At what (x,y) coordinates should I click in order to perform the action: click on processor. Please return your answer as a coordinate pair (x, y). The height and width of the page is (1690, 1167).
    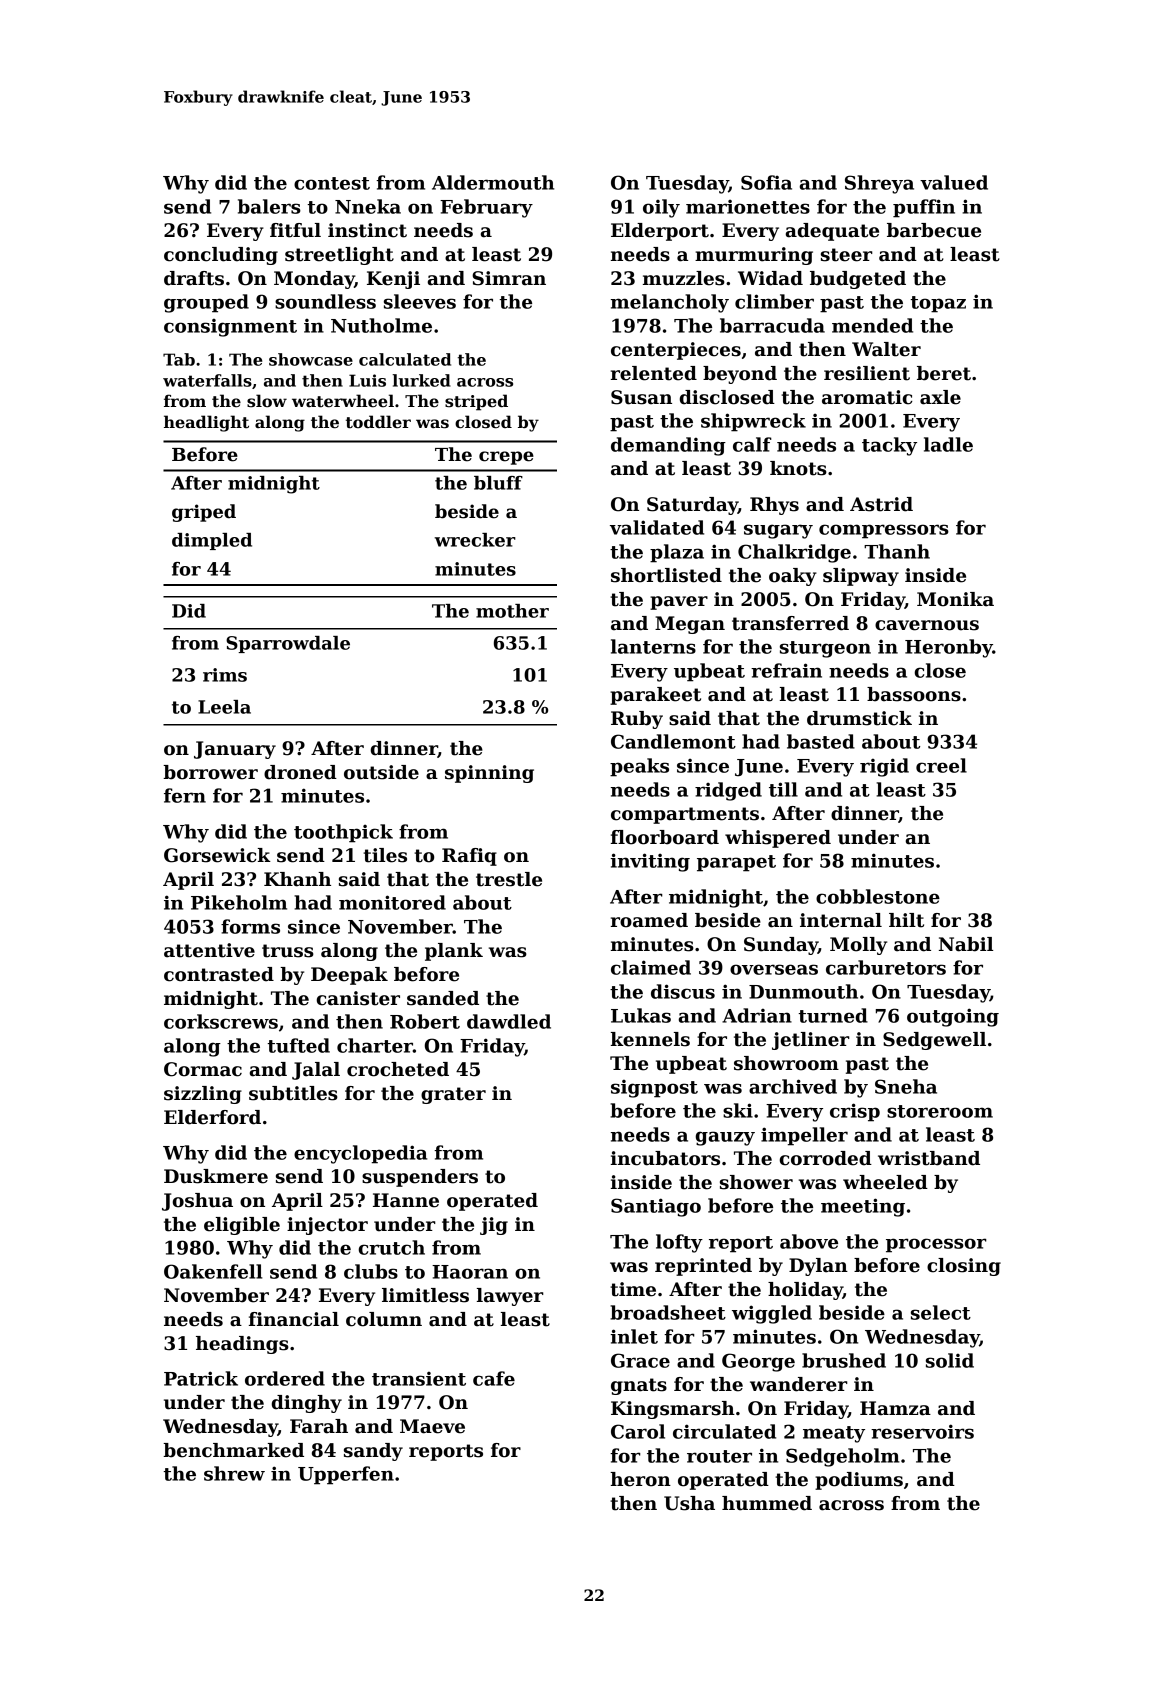
    Looking at the image, I should click on (936, 1245).
